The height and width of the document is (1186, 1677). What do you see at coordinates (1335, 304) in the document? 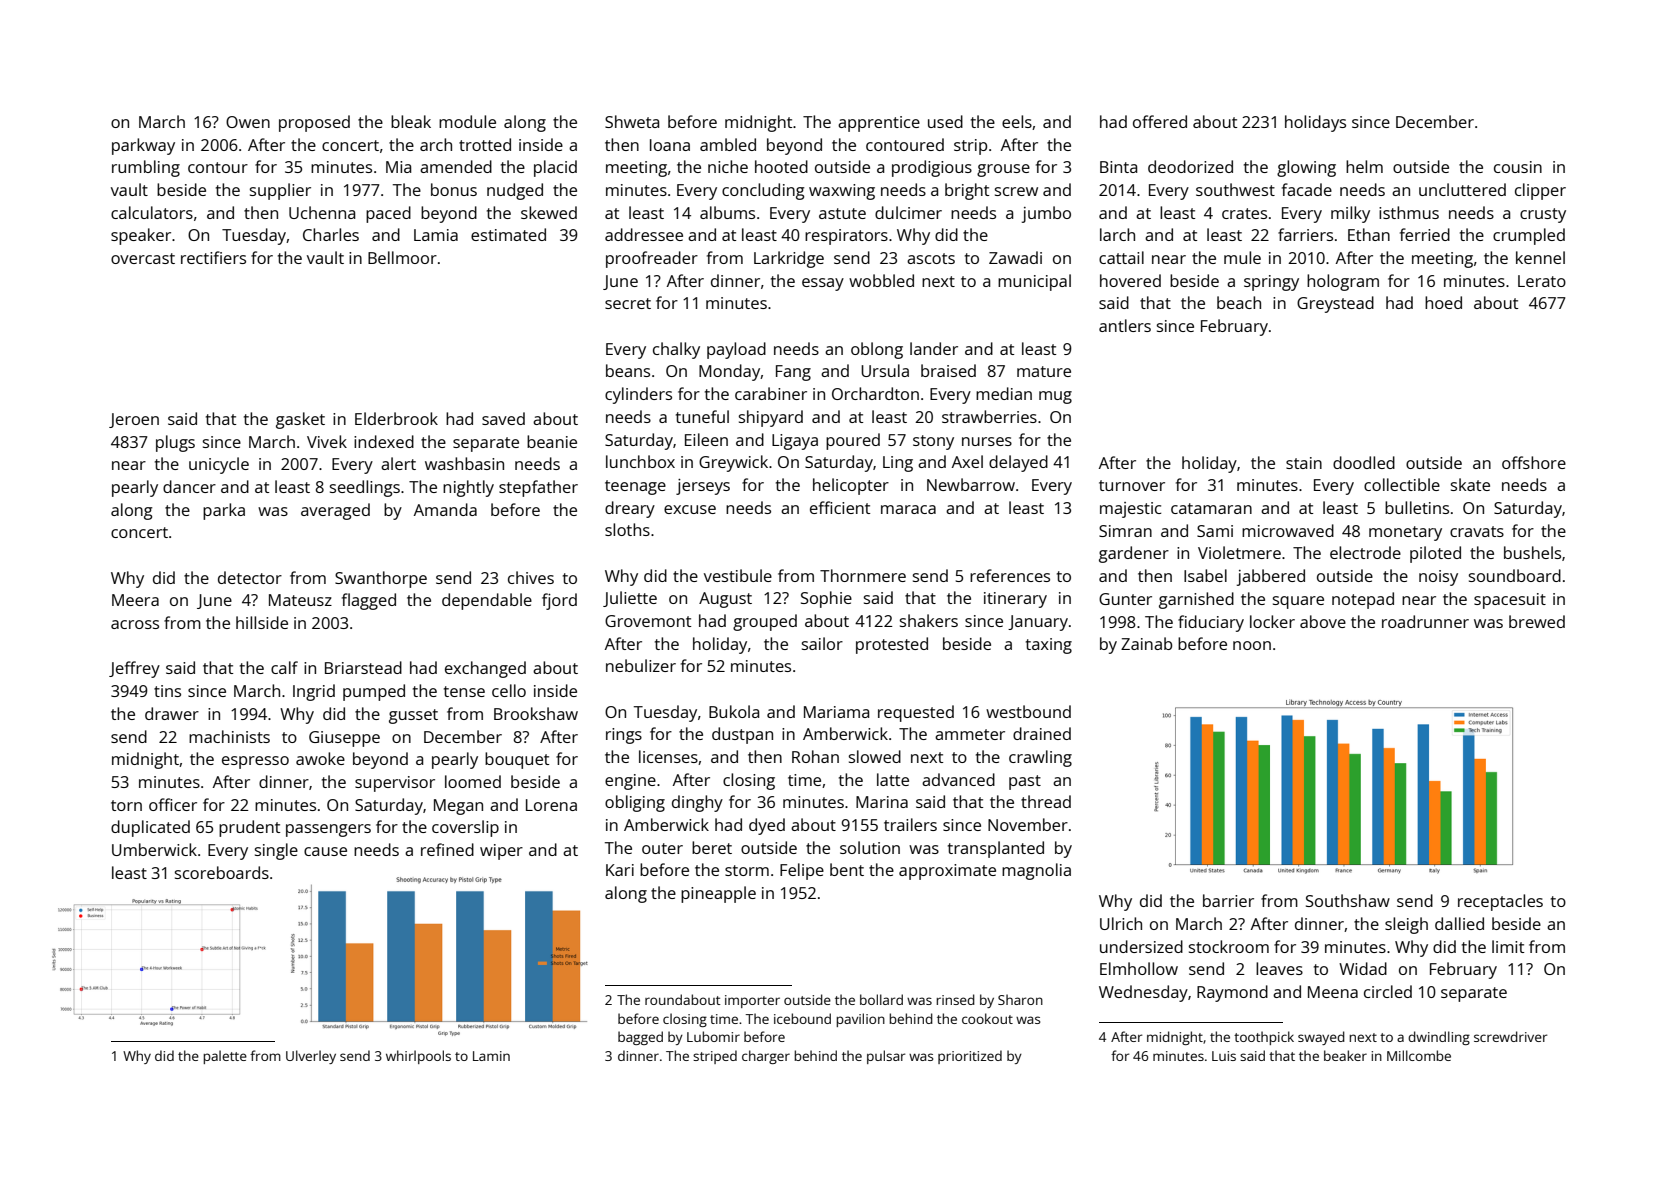
I see `Greystead` at bounding box center [1335, 304].
